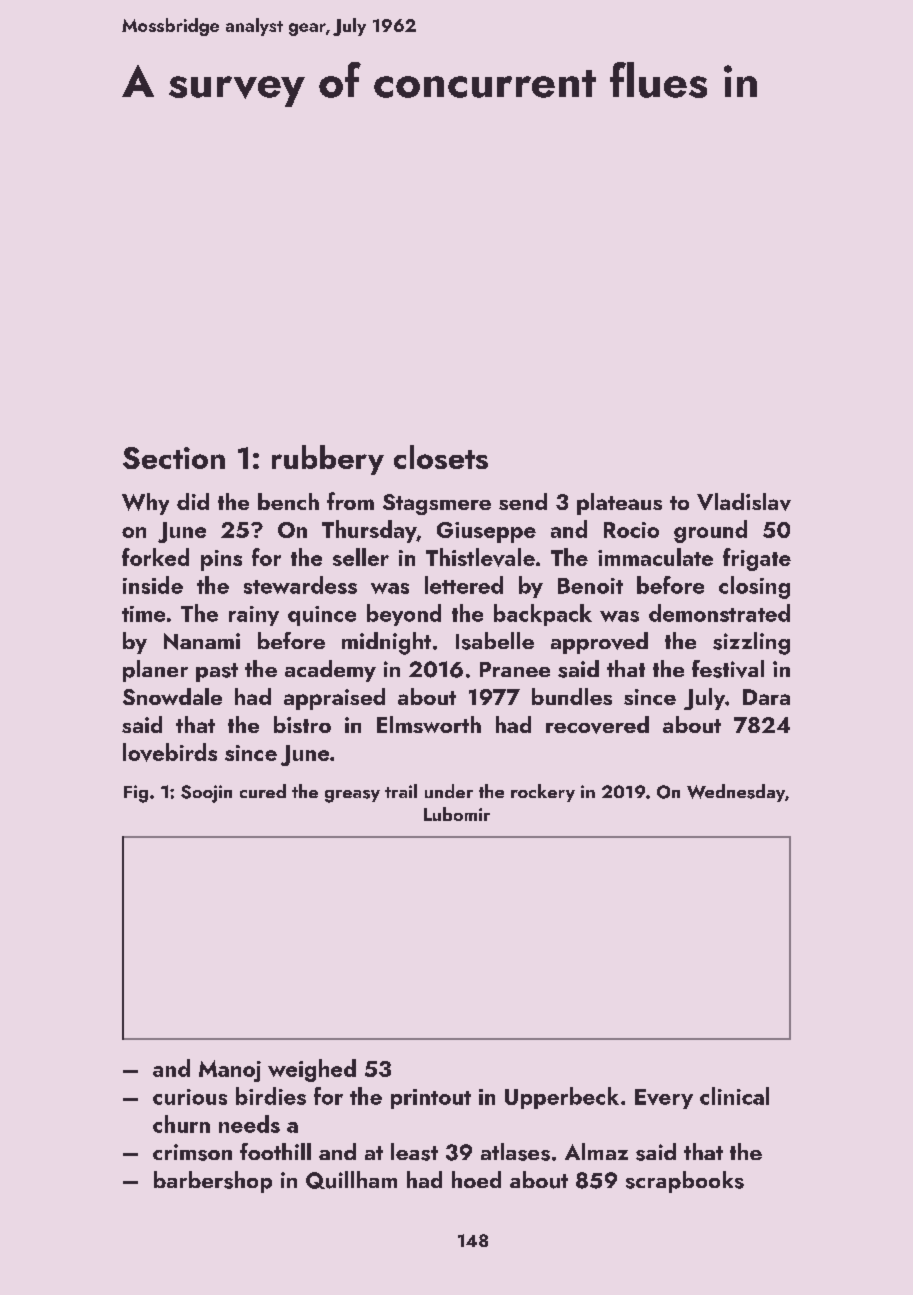  What do you see at coordinates (655, 557) in the screenshot?
I see `immaculate` at bounding box center [655, 557].
